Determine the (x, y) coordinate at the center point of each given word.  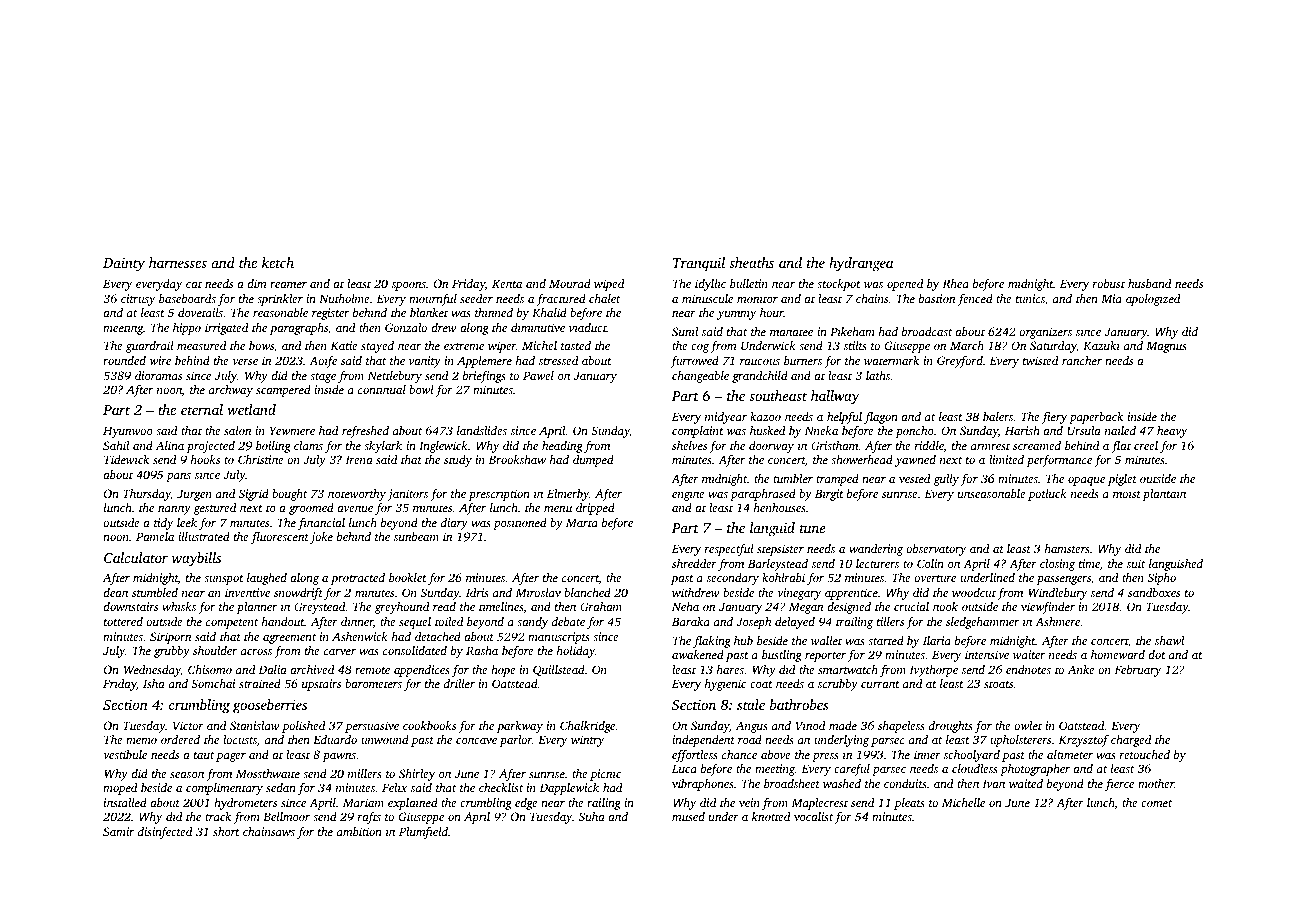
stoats (998, 684)
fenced (975, 300)
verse (245, 362)
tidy (164, 524)
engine (688, 495)
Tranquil (699, 264)
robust (1109, 283)
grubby (172, 652)
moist (1127, 493)
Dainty (124, 265)
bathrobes (799, 704)
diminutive (538, 327)
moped (120, 789)
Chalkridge (587, 727)
